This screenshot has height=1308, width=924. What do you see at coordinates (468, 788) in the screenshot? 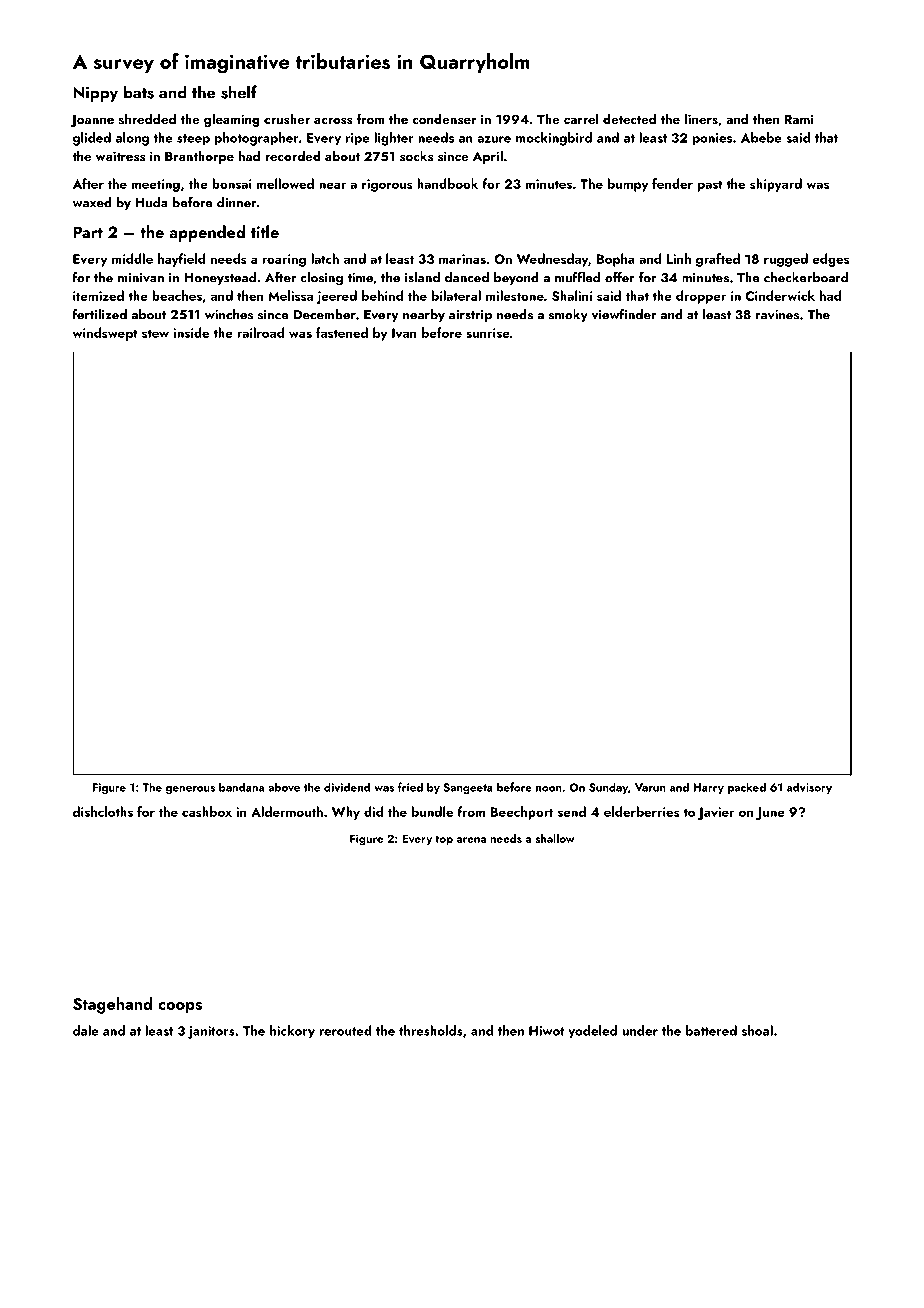
I see `Sangeeta` at bounding box center [468, 788].
